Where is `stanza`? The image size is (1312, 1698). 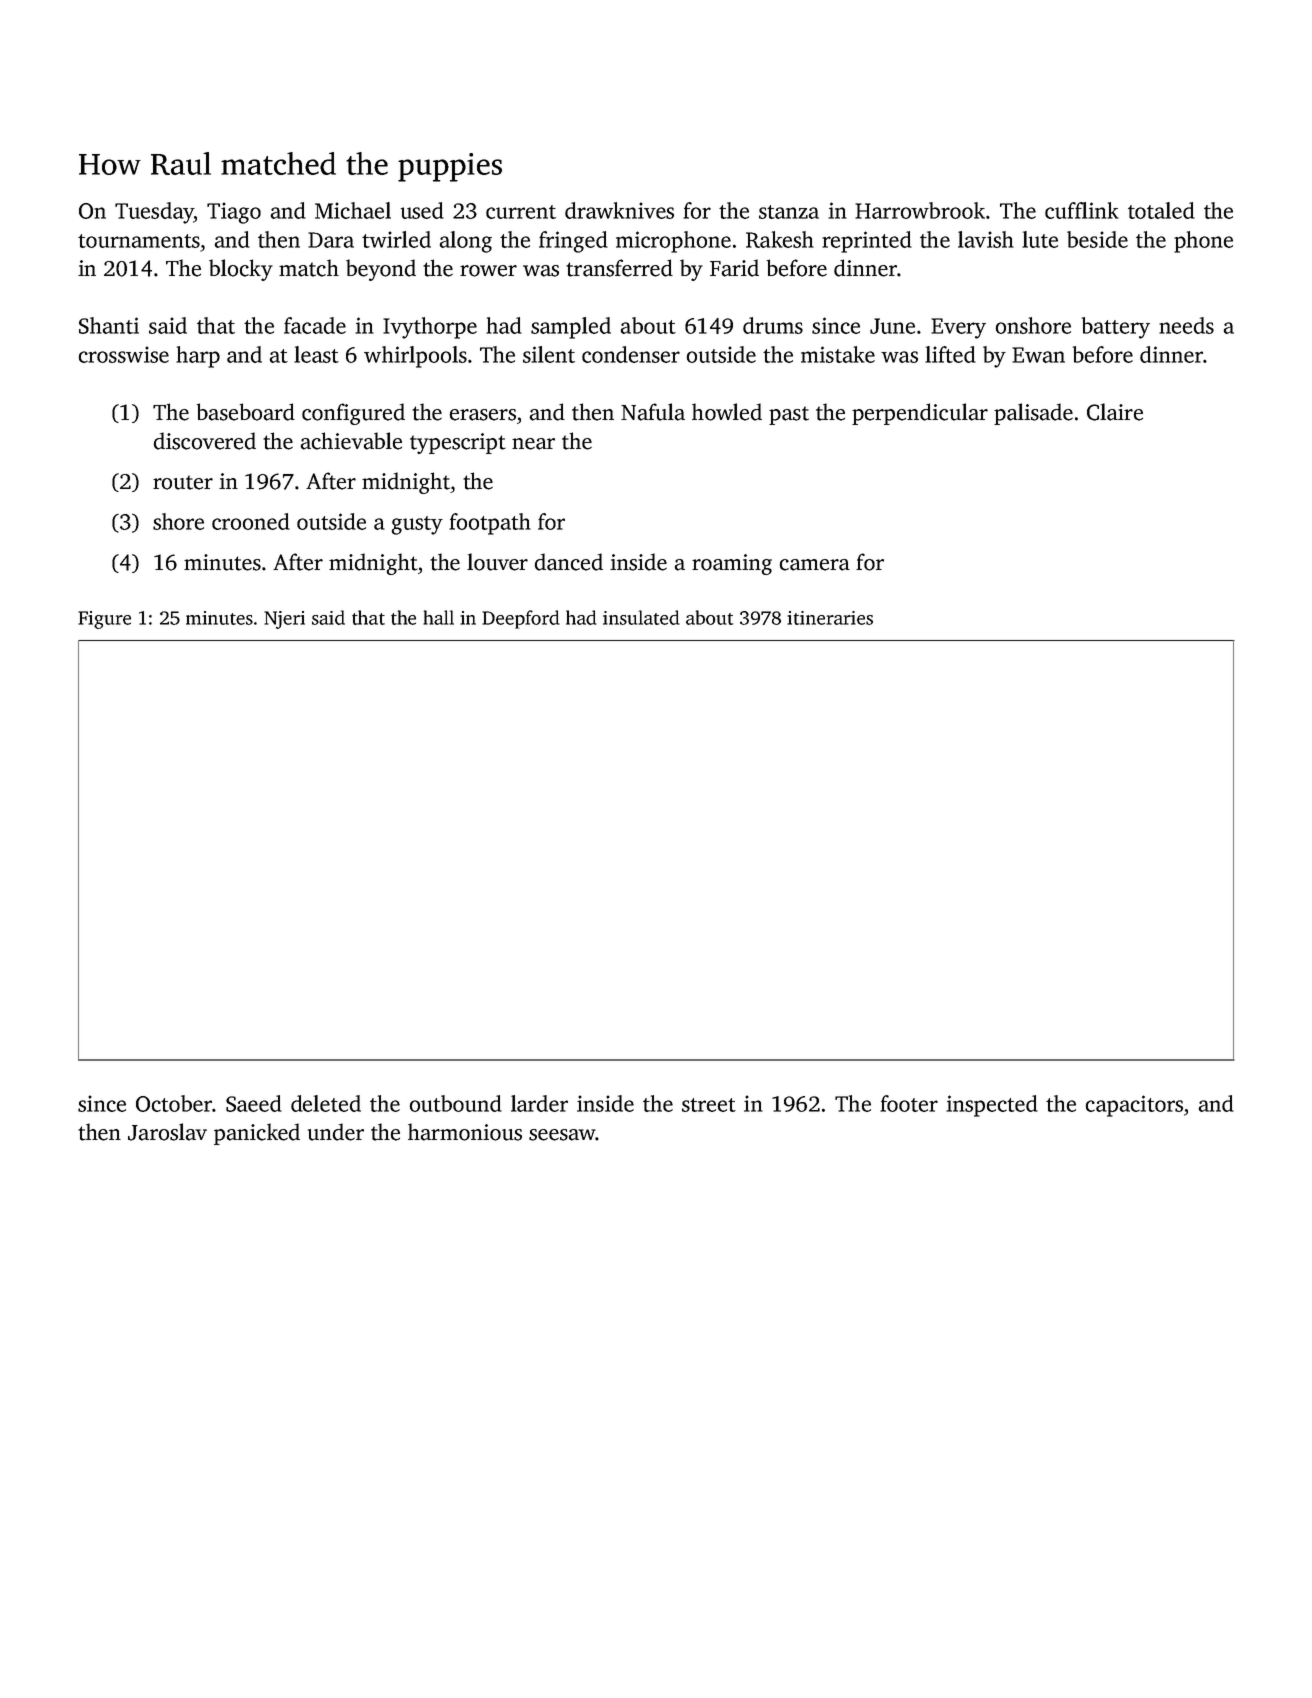
stanza is located at coordinates (789, 212).
